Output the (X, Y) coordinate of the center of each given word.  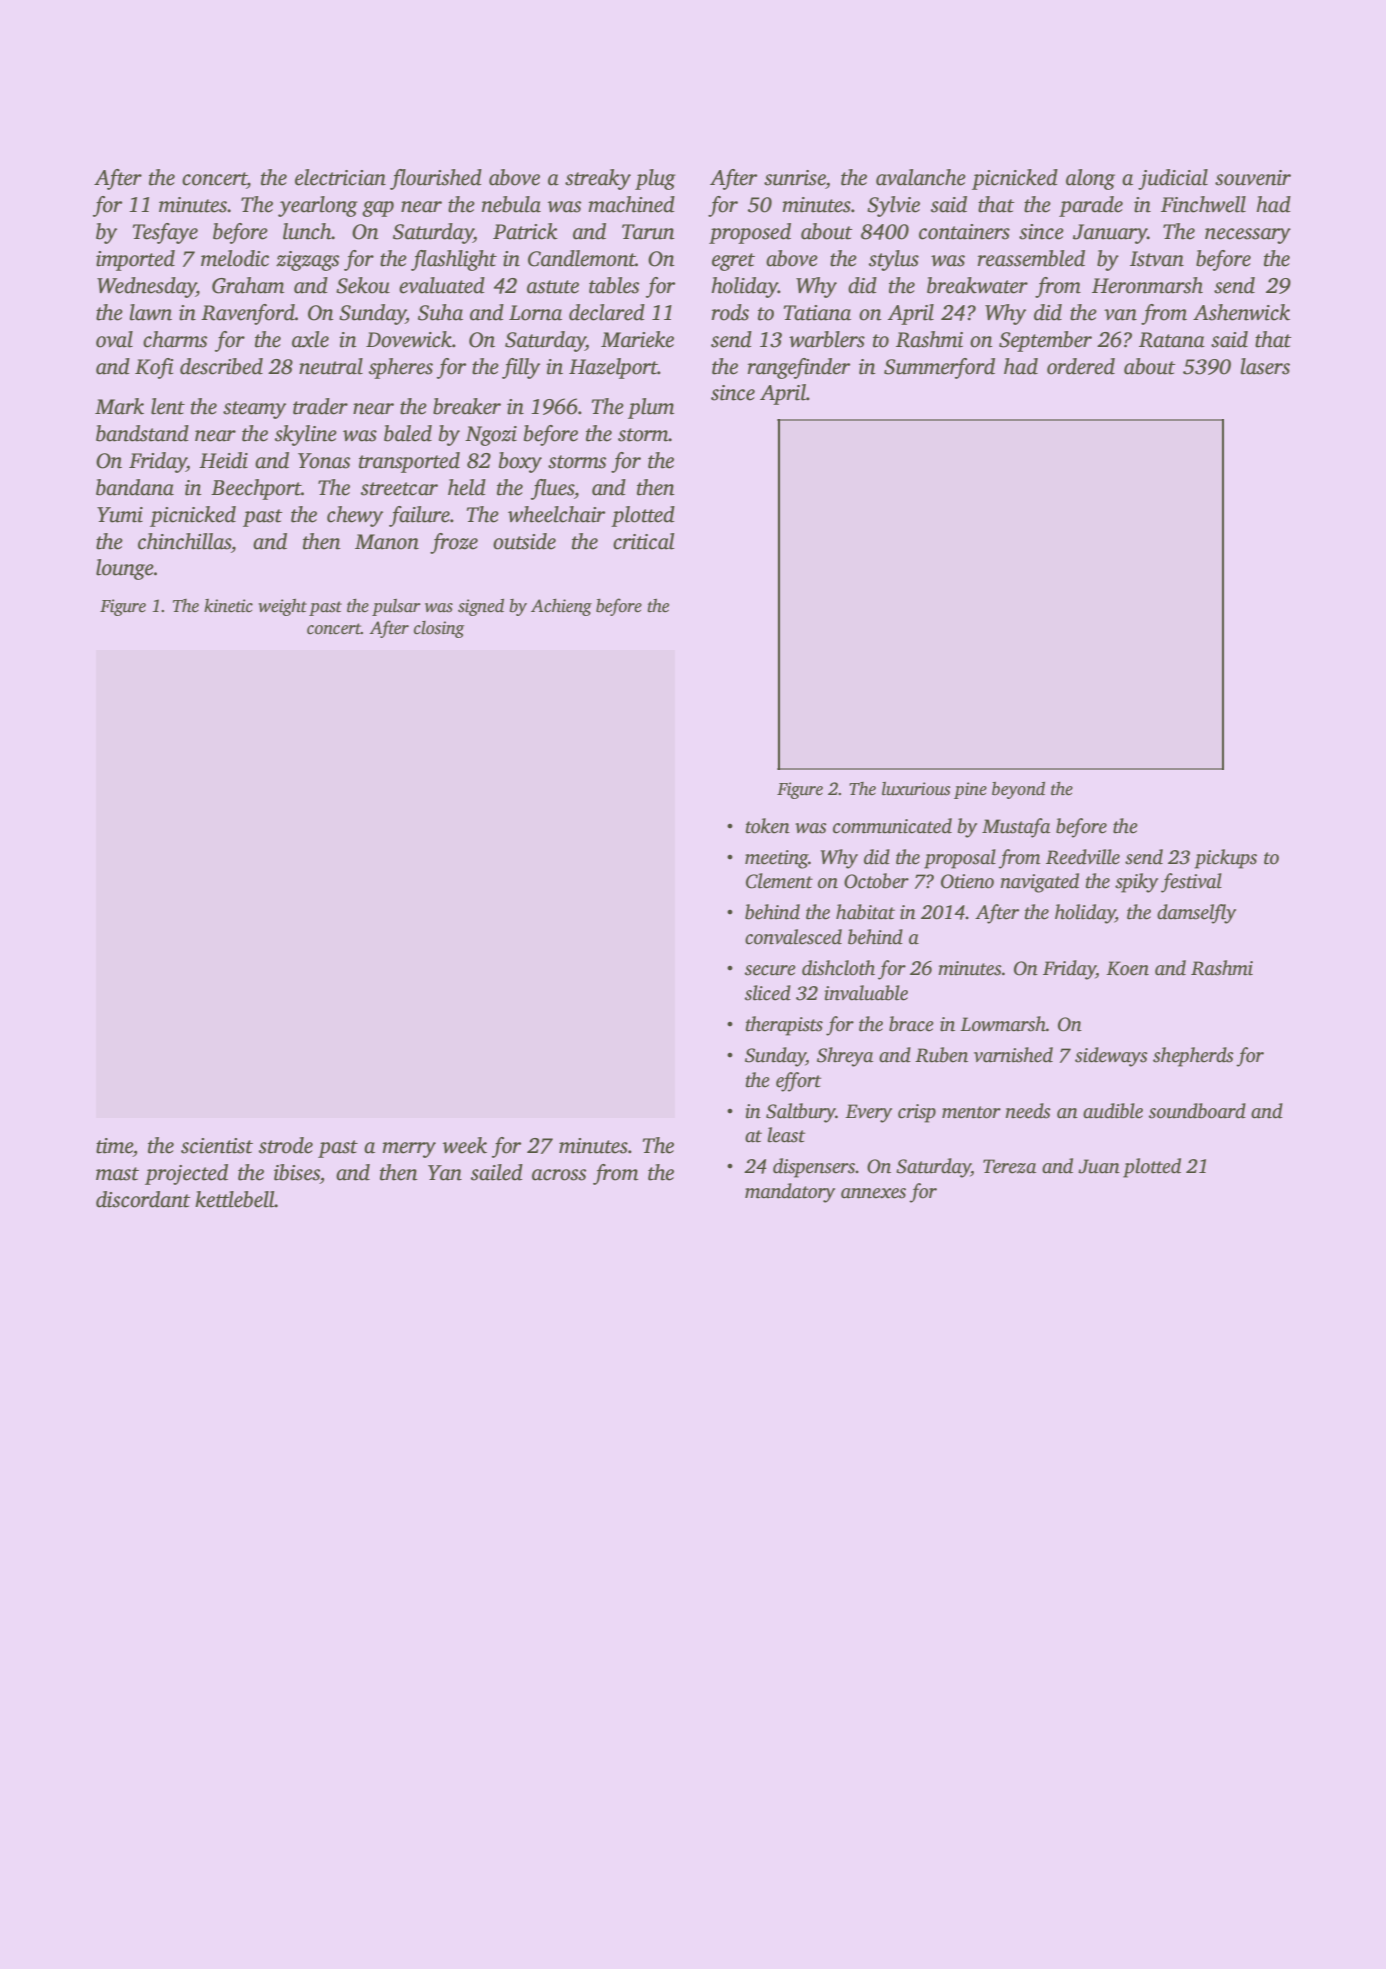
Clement (779, 881)
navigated (1040, 883)
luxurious (916, 789)
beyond (1018, 790)
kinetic (228, 606)
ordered (1081, 366)
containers (964, 232)
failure (419, 516)
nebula (511, 204)
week (465, 1145)
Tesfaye (165, 233)
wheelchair (556, 514)
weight (282, 607)
